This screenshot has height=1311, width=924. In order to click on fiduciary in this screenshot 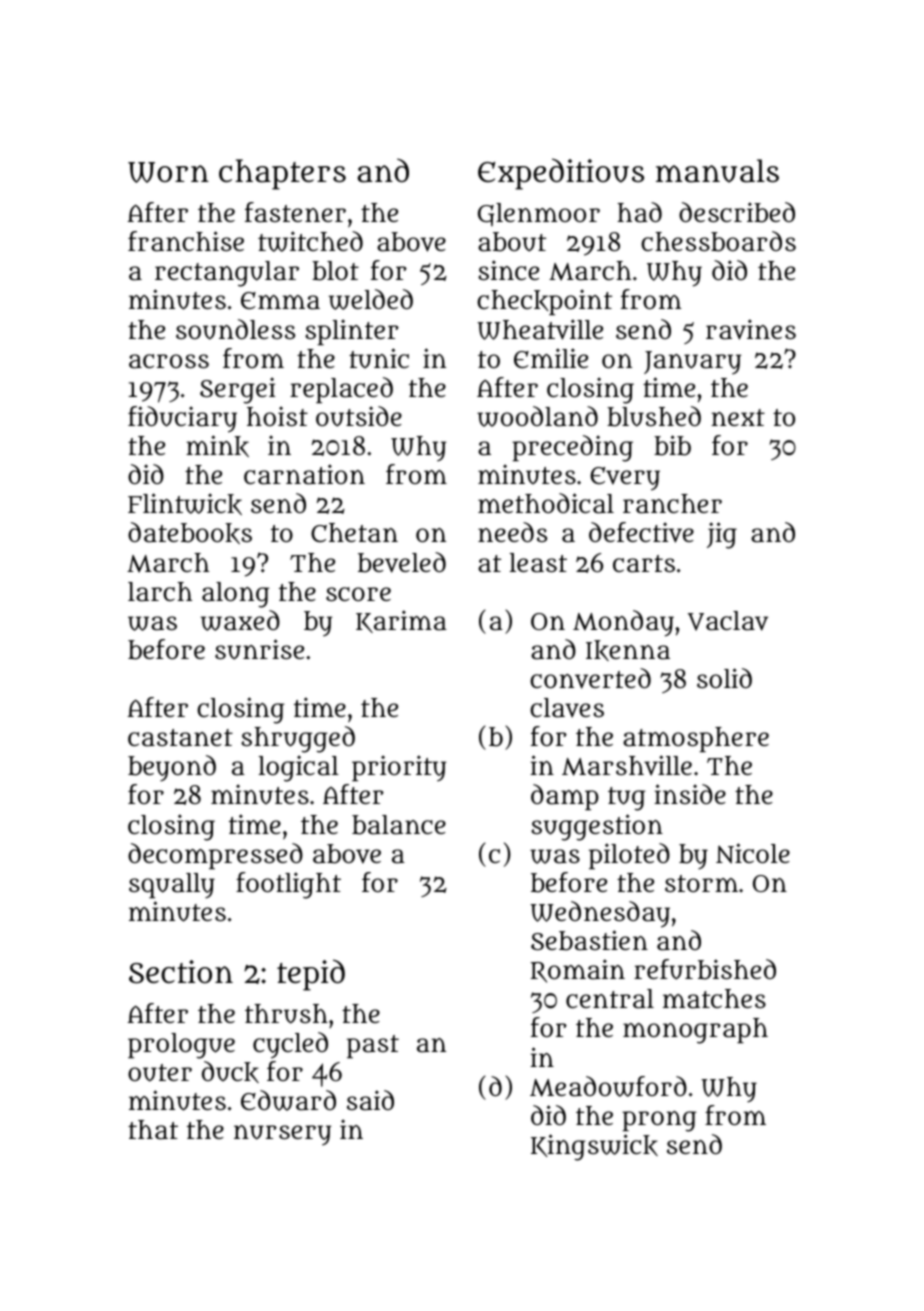, I will do `click(182, 419)`.
